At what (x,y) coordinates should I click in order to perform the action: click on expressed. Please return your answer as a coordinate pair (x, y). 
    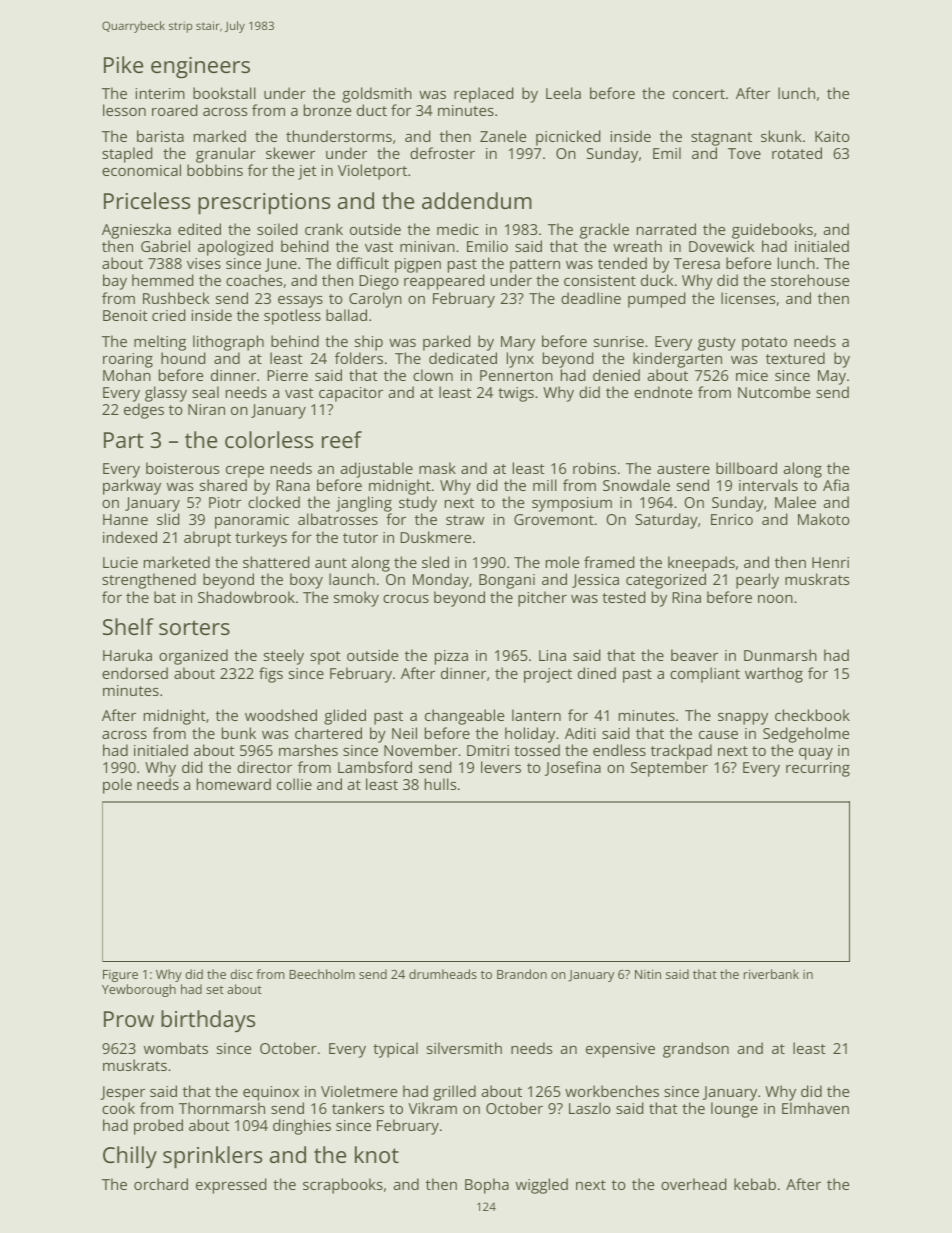
    Looking at the image, I should click on (231, 1186).
